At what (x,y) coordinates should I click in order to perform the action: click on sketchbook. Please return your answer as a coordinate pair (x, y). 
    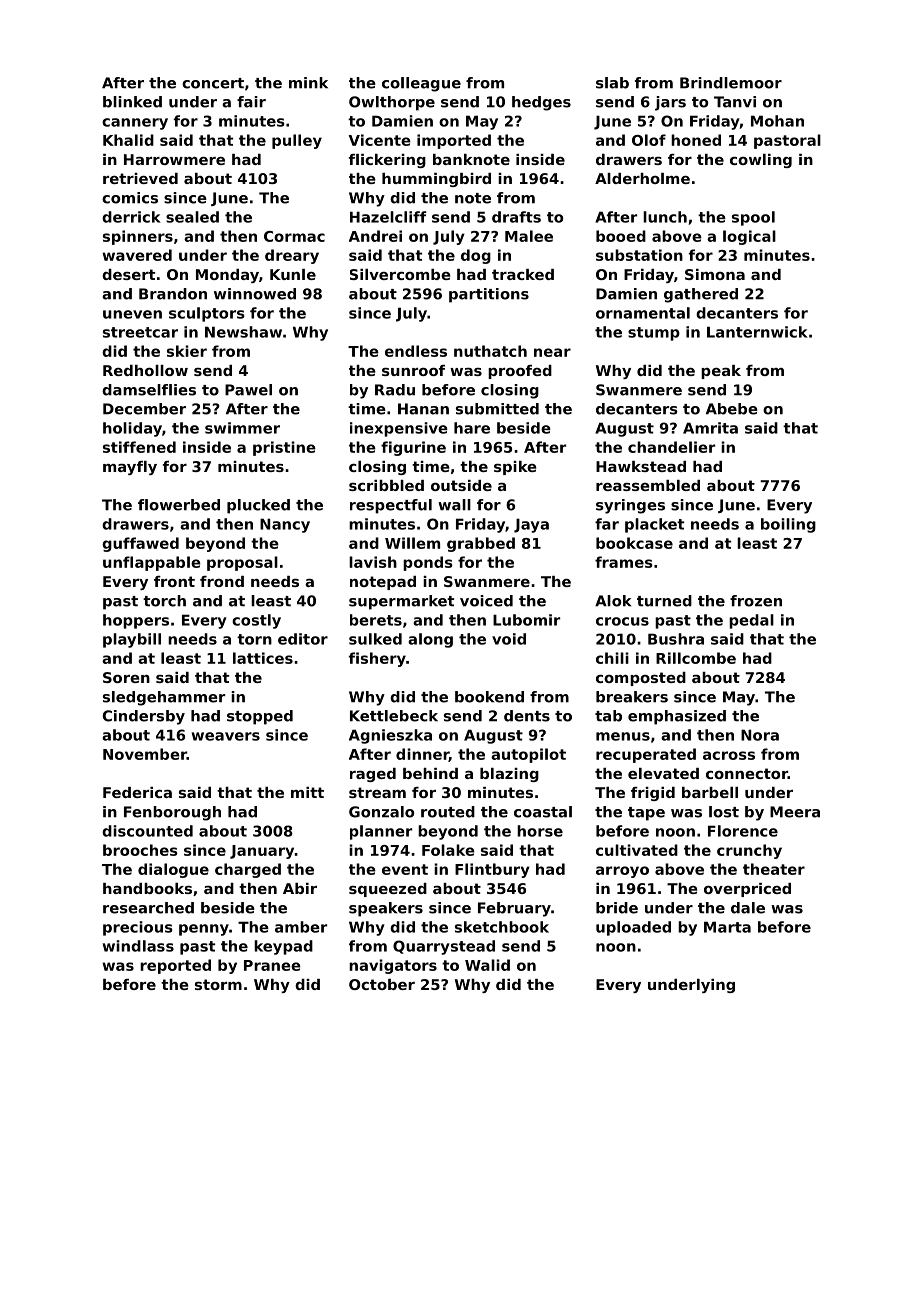
    Looking at the image, I should click on (502, 927).
